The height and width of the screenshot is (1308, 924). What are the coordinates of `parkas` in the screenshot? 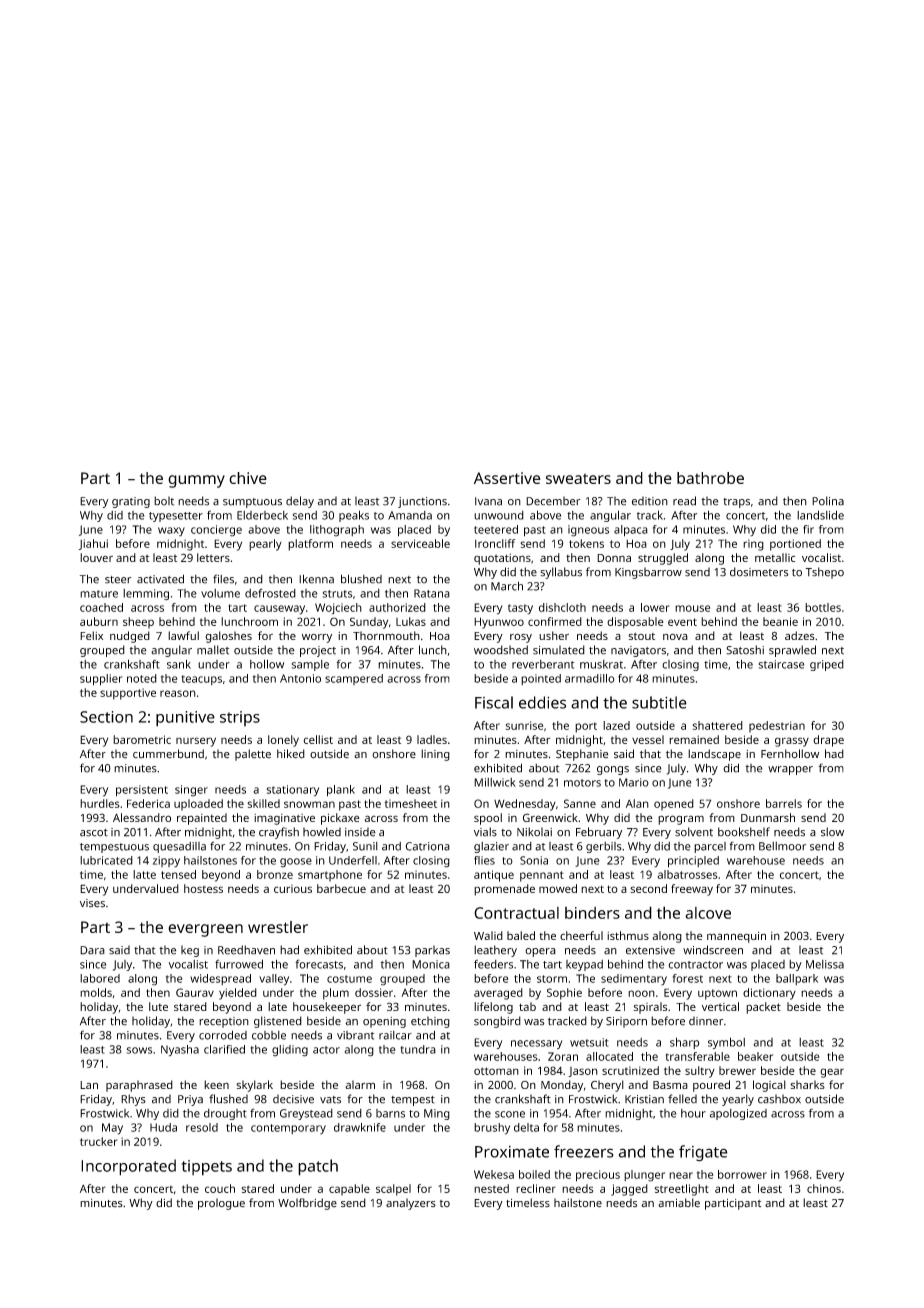 It's located at (432, 951).
